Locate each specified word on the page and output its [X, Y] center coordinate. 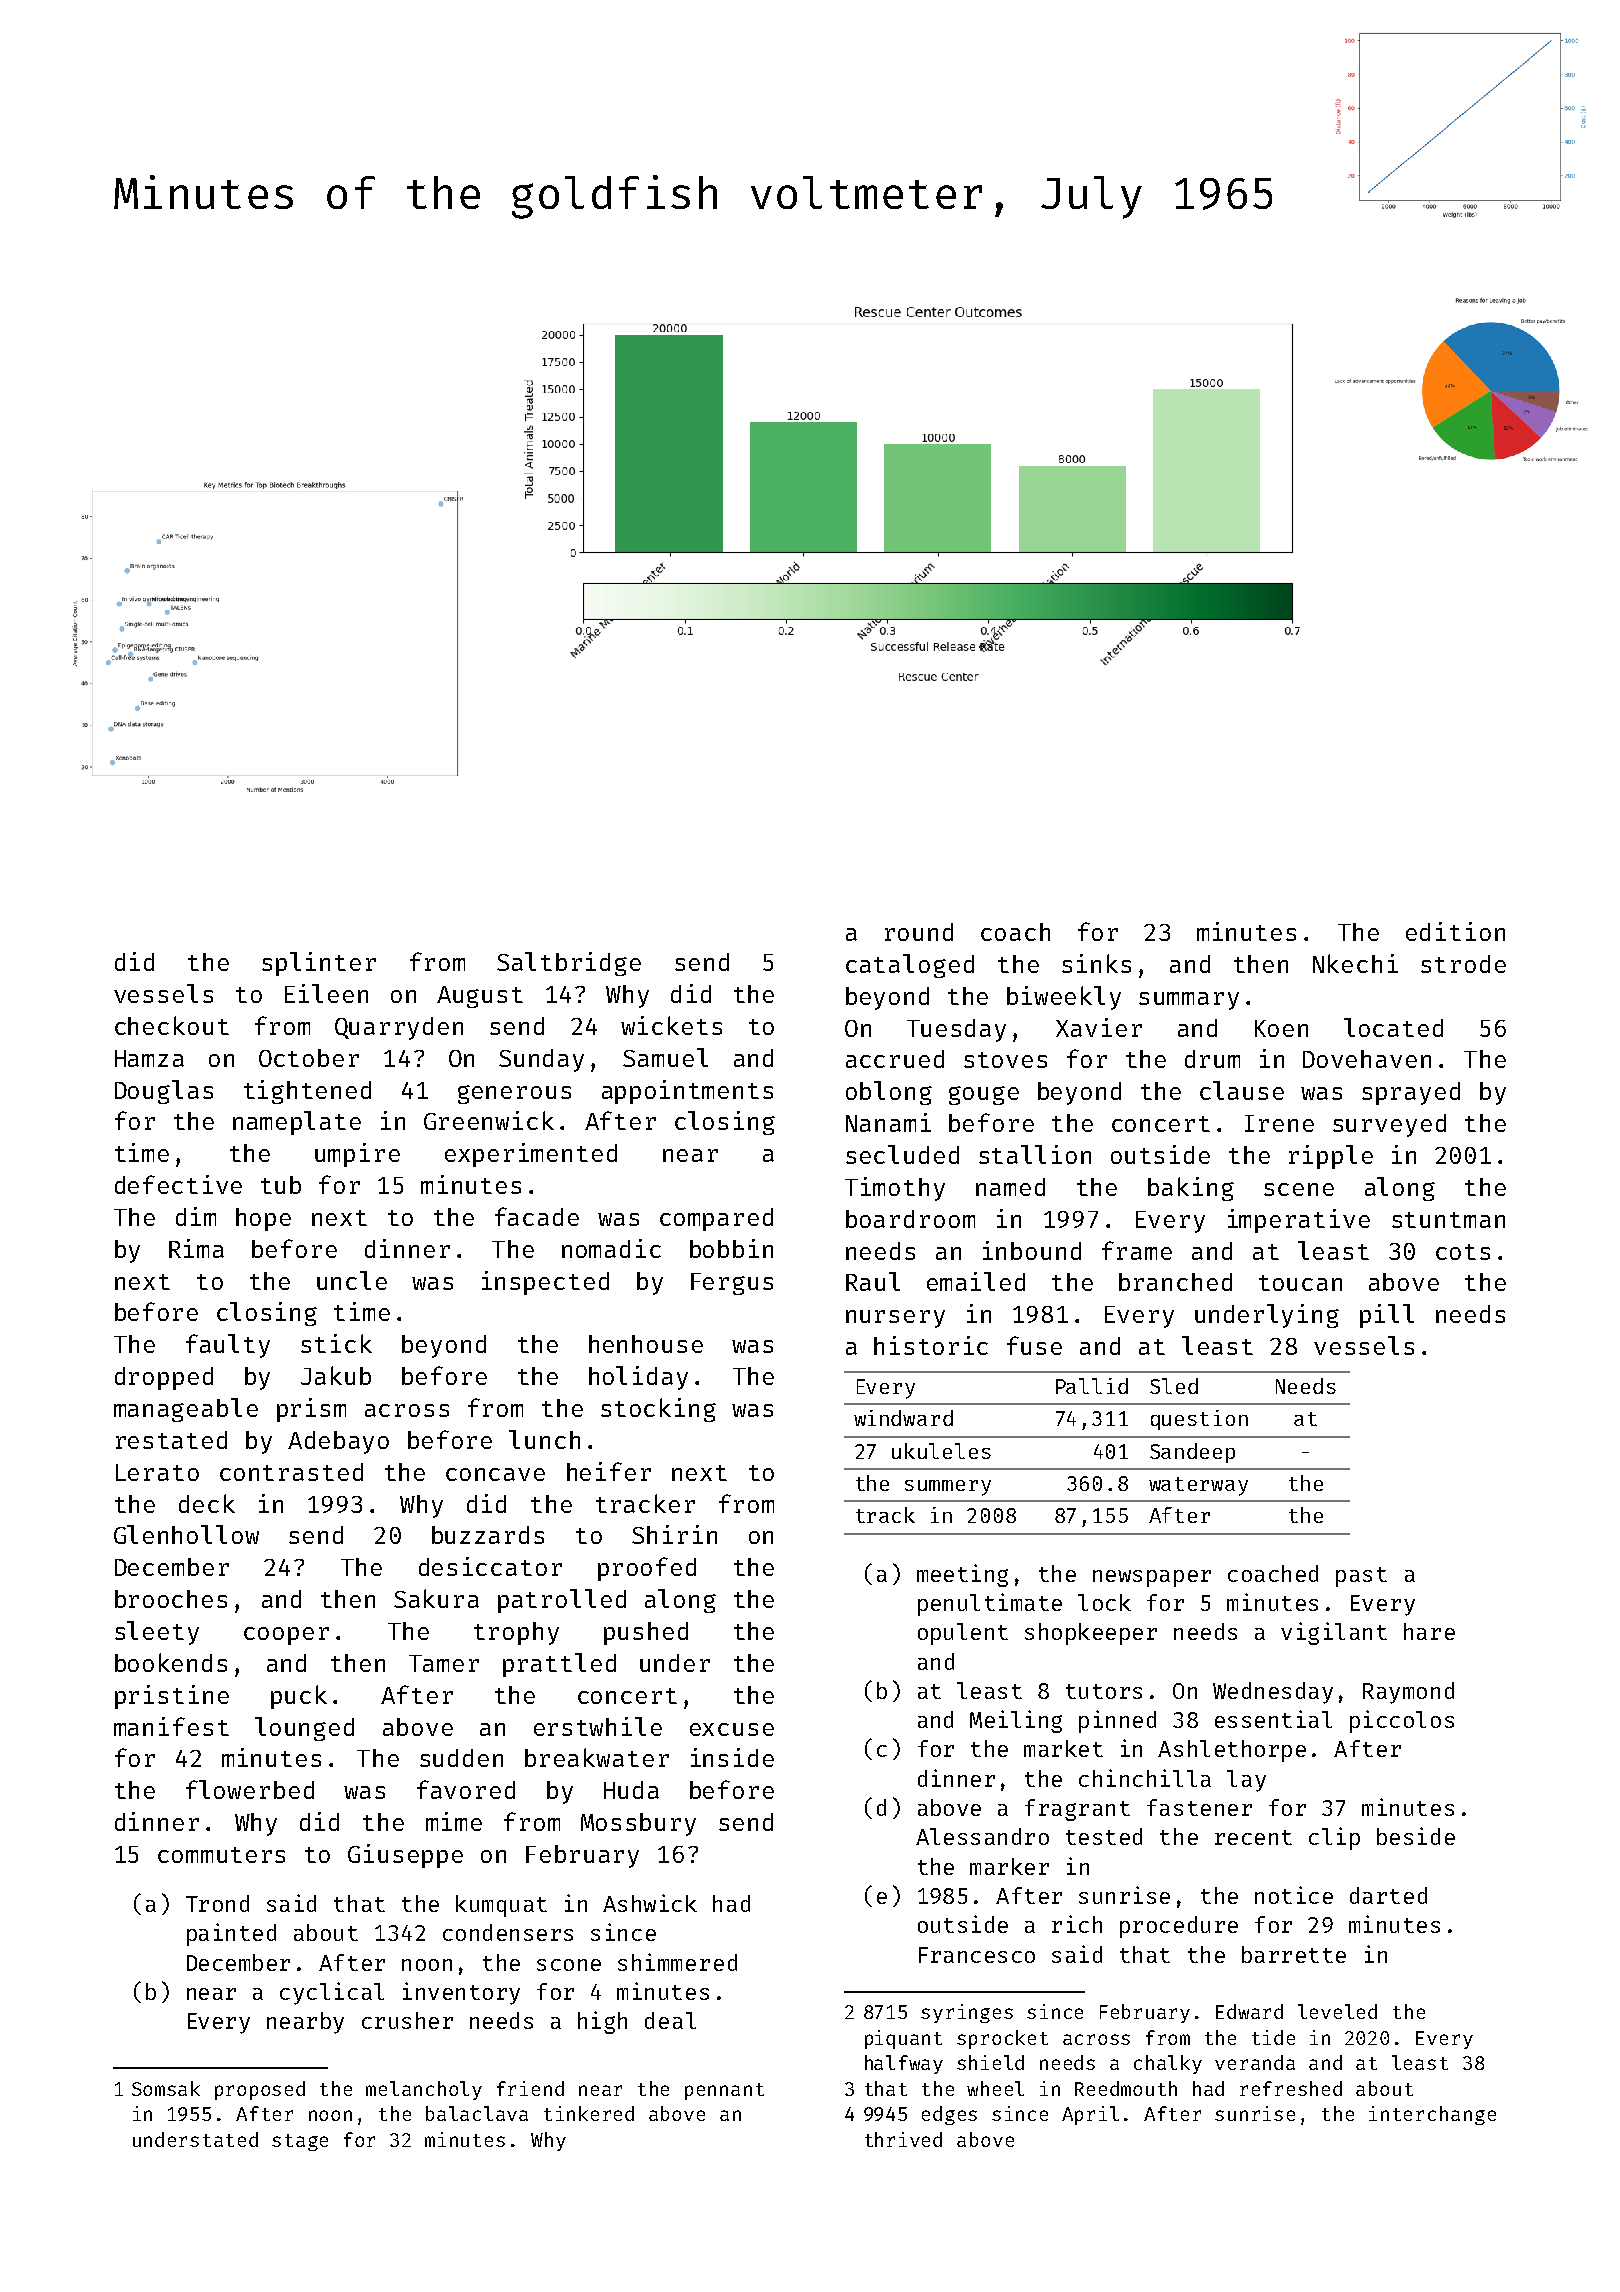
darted [1388, 1895]
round [919, 932]
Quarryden [399, 1028]
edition [1455, 931]
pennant [724, 2091]
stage [300, 2142]
